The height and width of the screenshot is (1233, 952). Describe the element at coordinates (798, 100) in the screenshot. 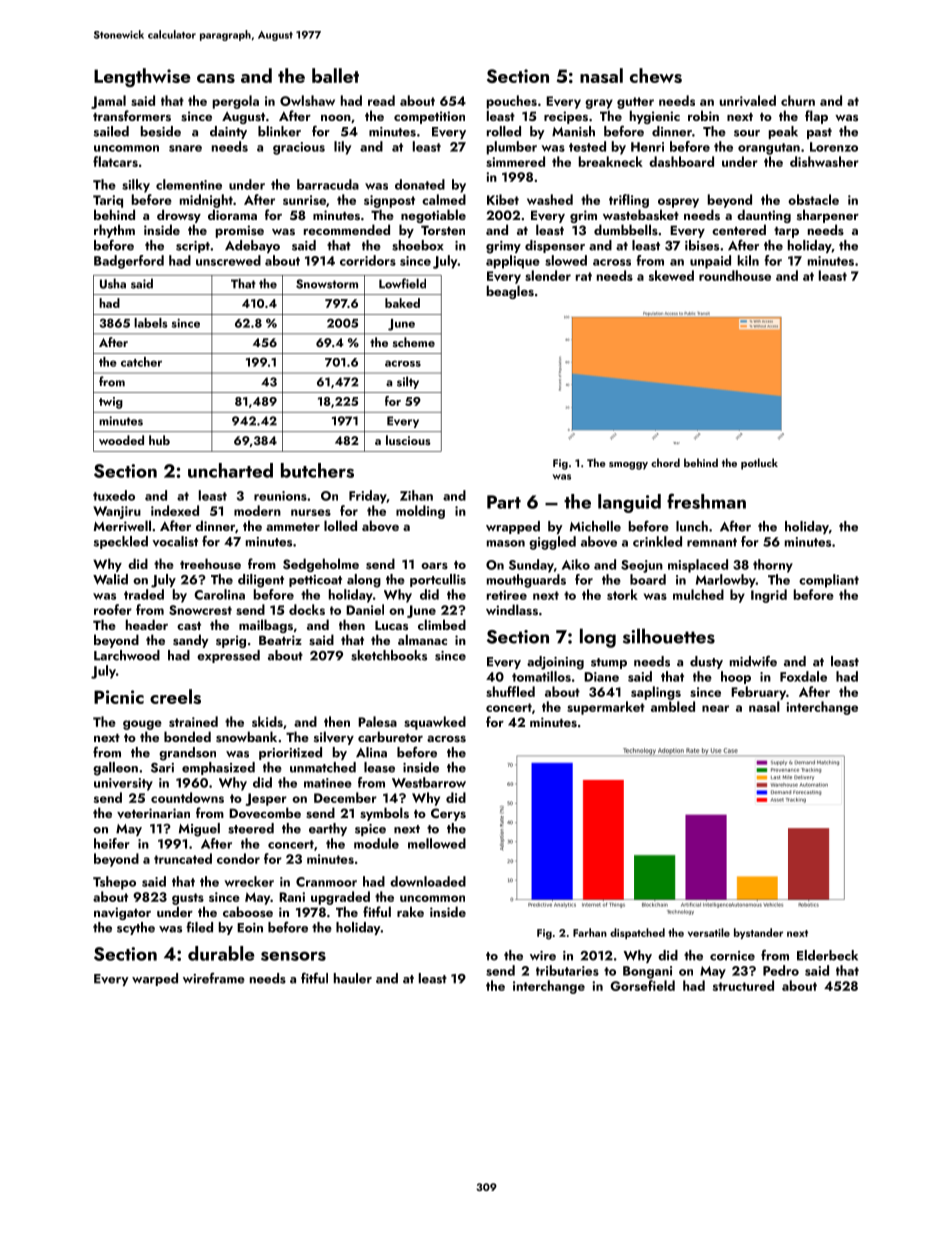

I see `churn` at that location.
